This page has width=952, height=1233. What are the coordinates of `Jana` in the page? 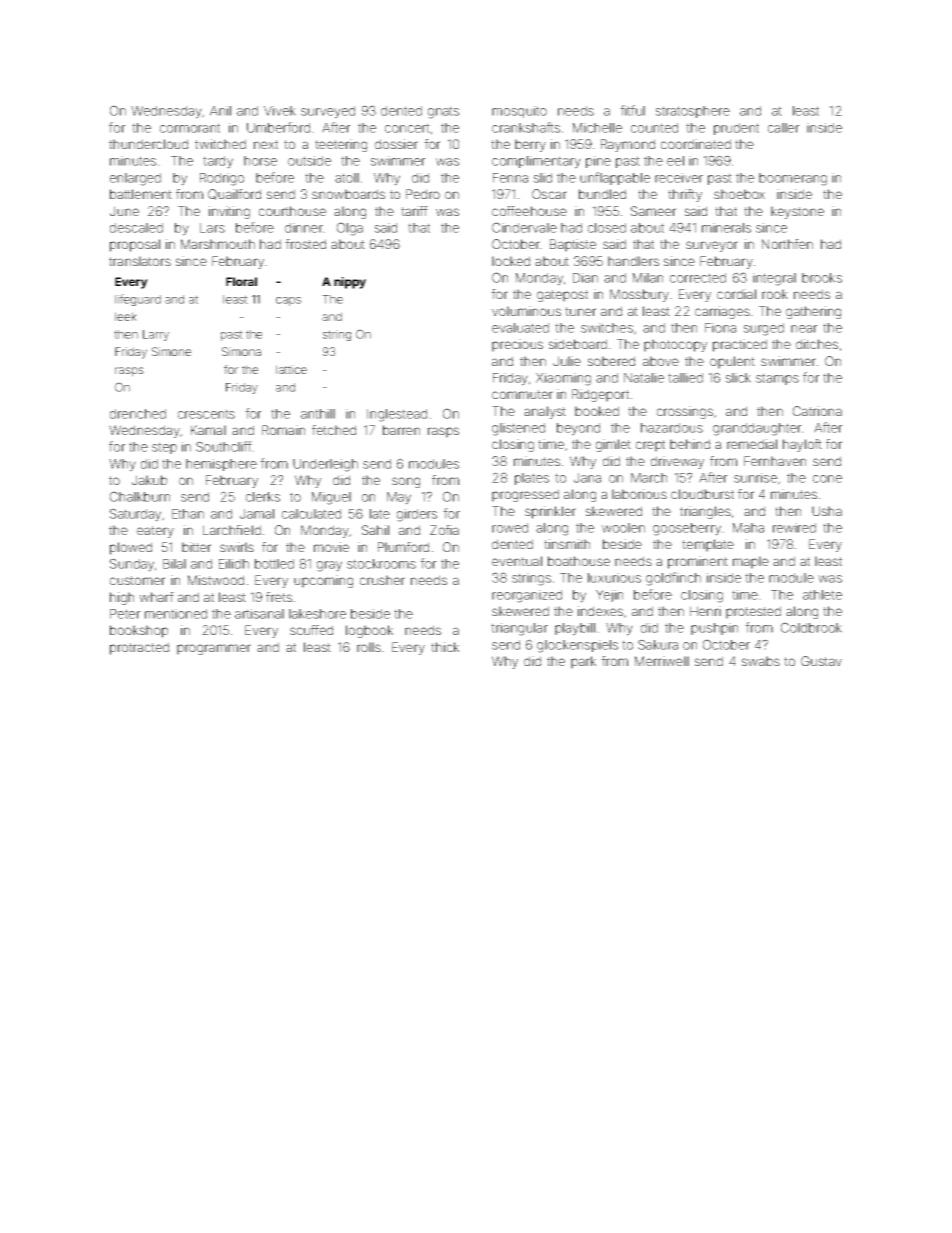 It's located at (587, 478).
